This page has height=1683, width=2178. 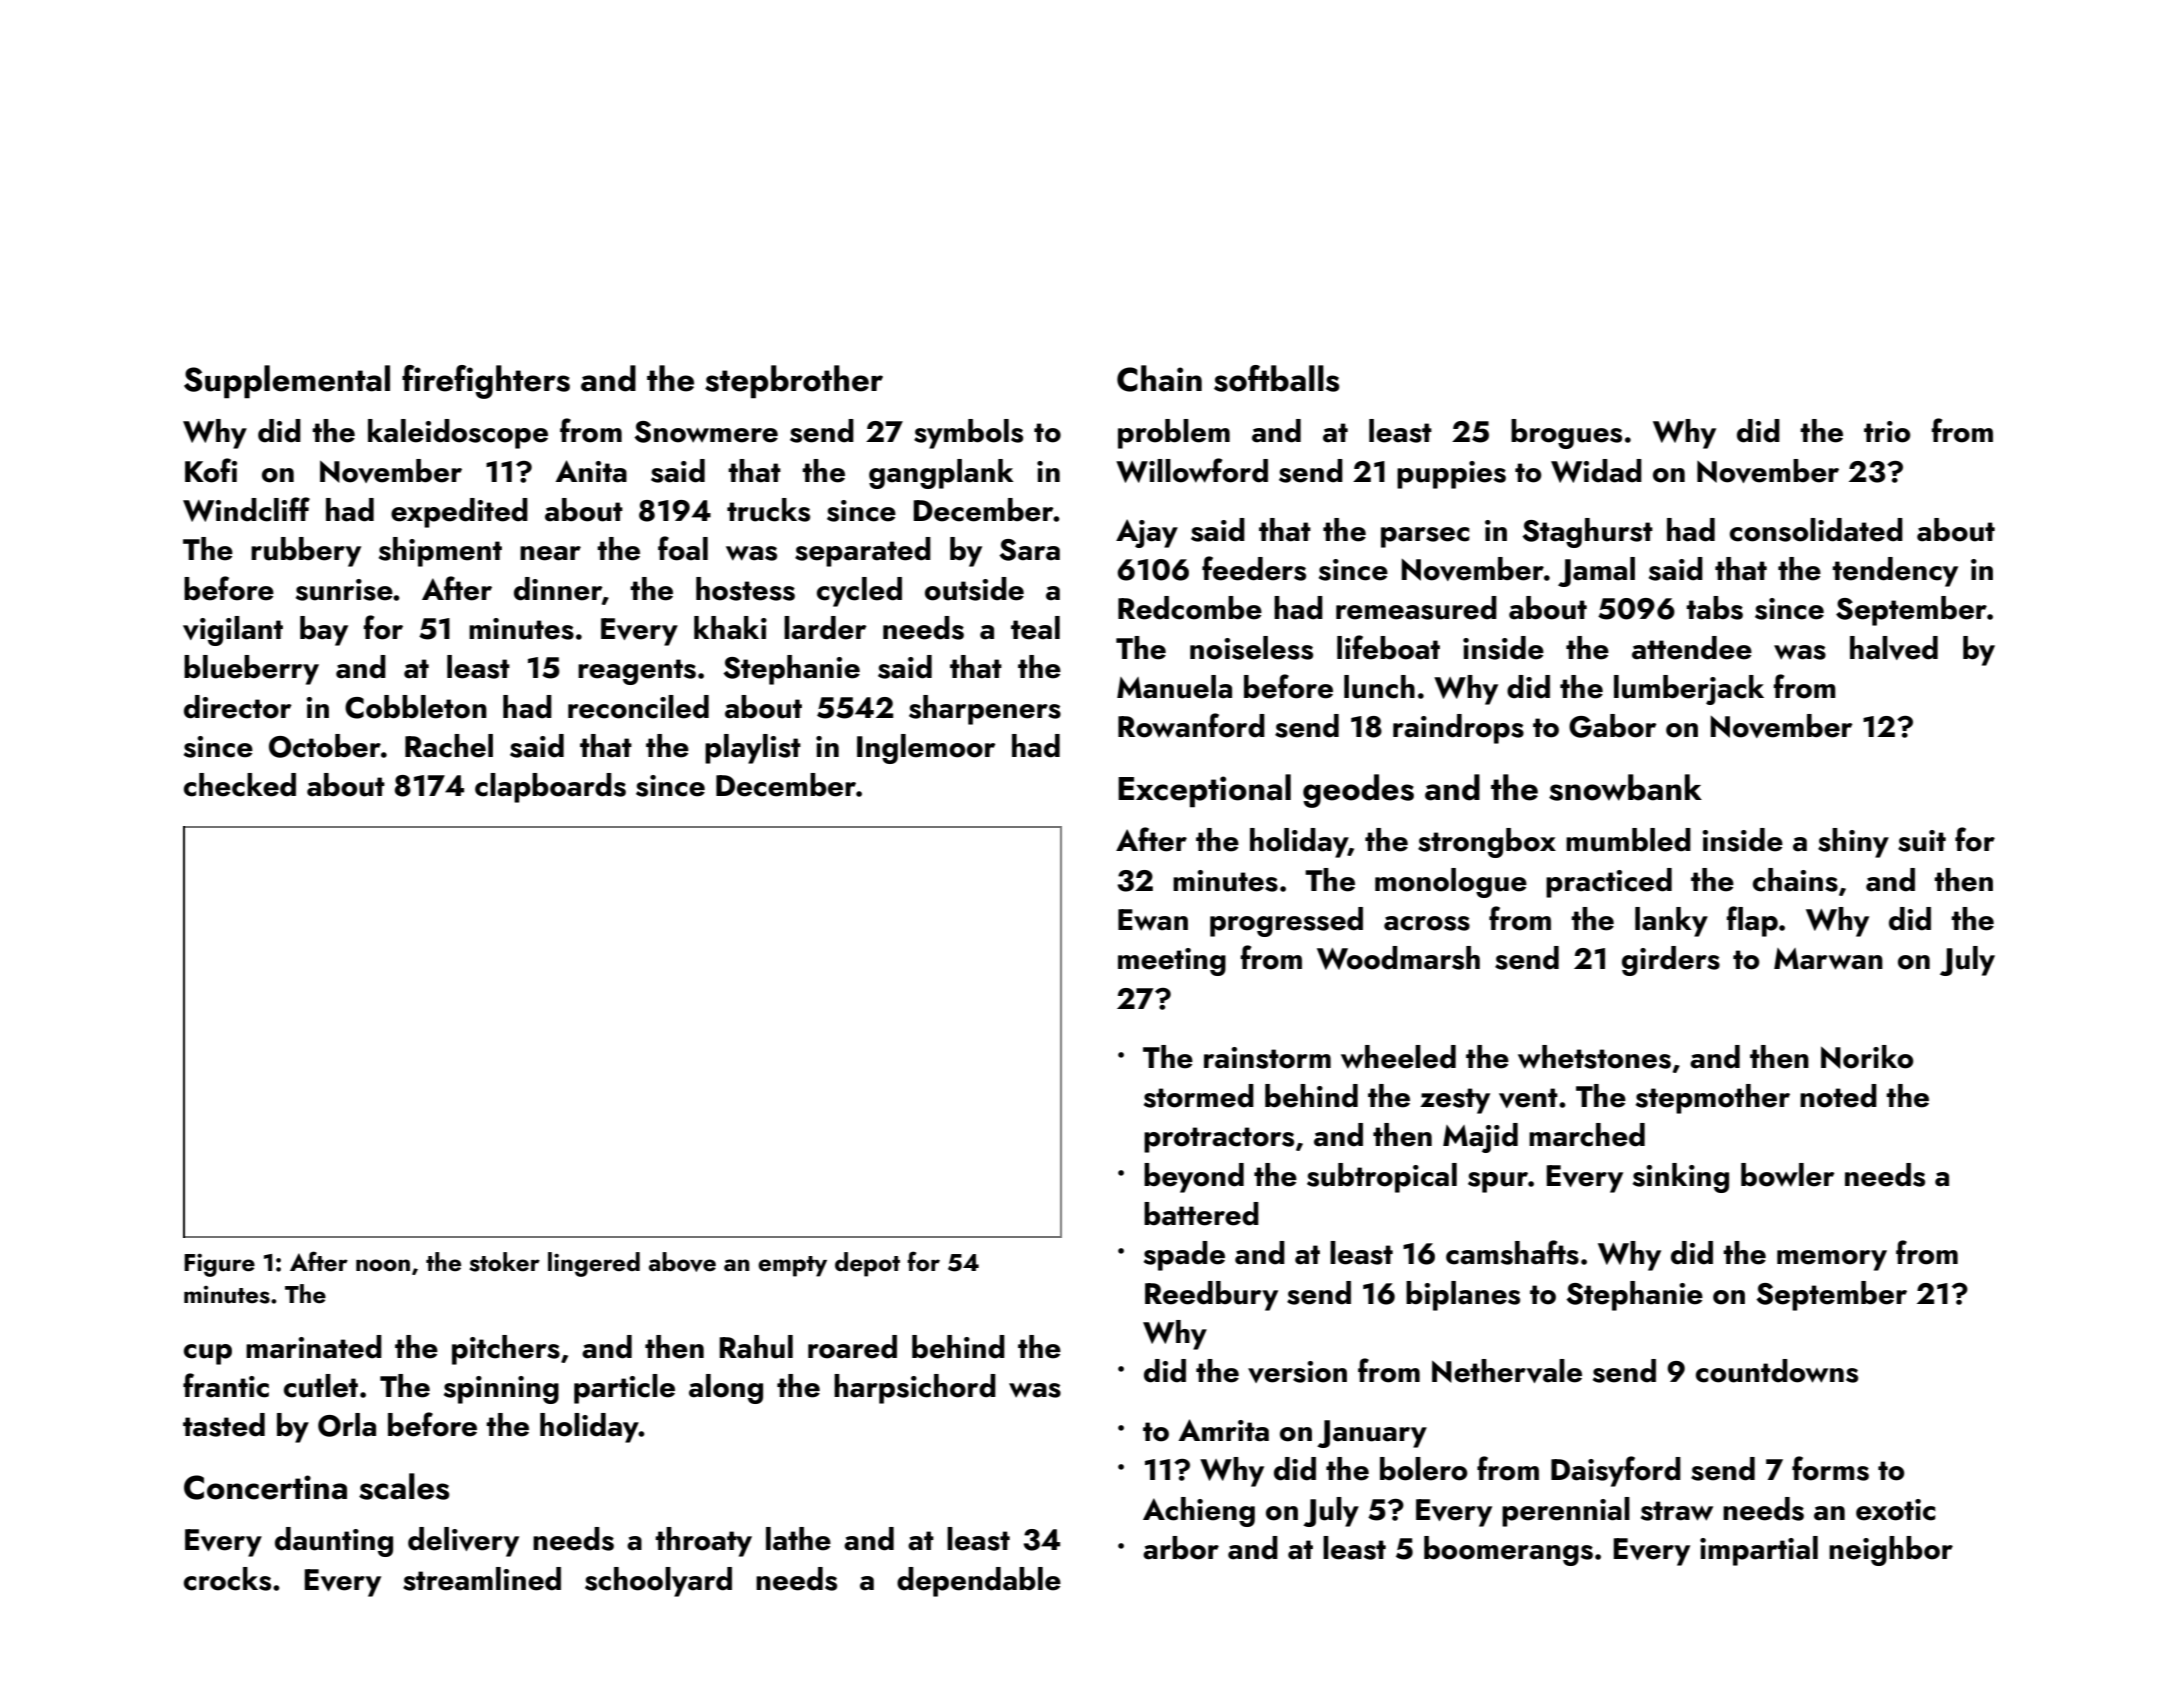 I want to click on Concertina, so click(x=265, y=1487).
